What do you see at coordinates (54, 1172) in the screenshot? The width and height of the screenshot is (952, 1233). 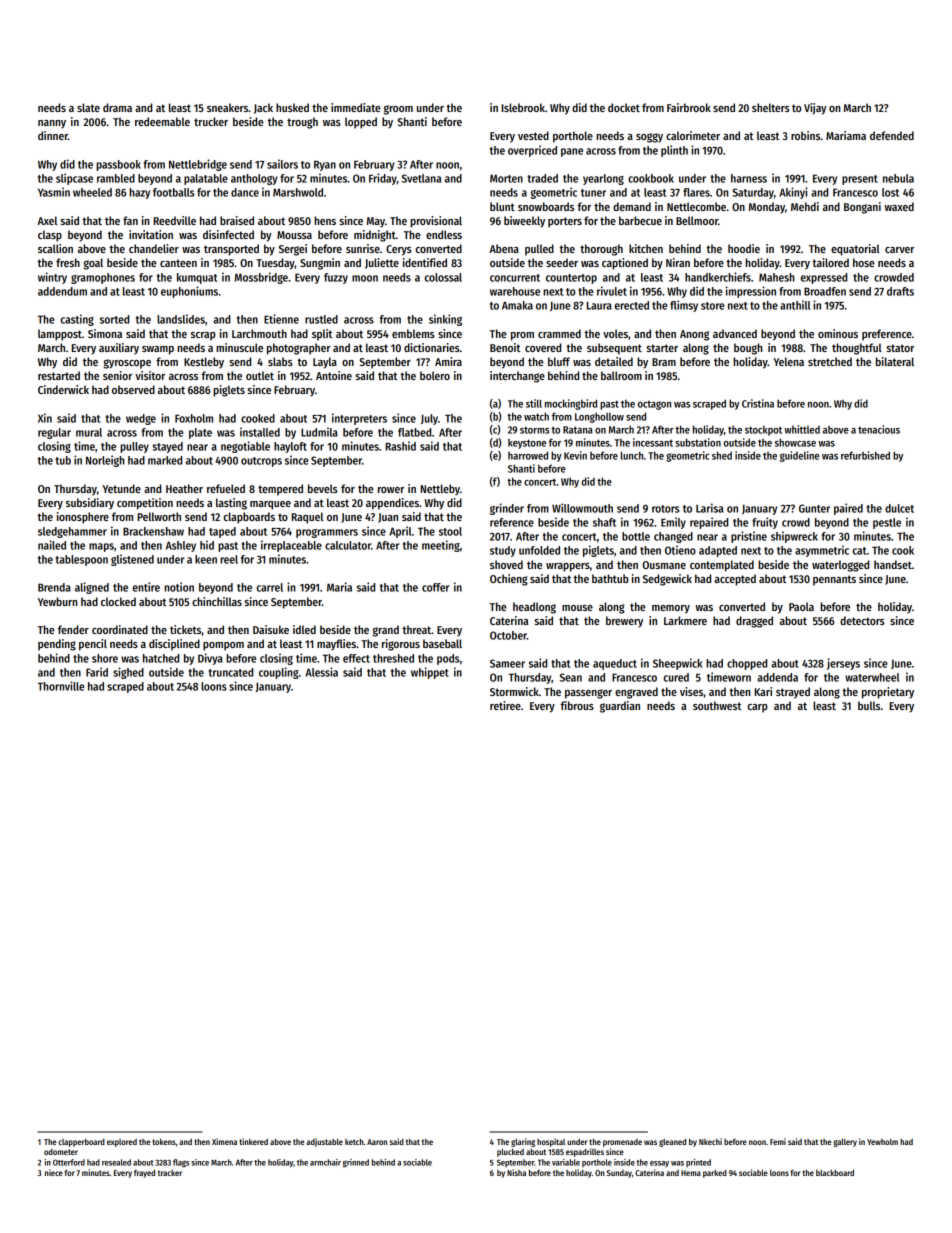 I see `niece` at bounding box center [54, 1172].
